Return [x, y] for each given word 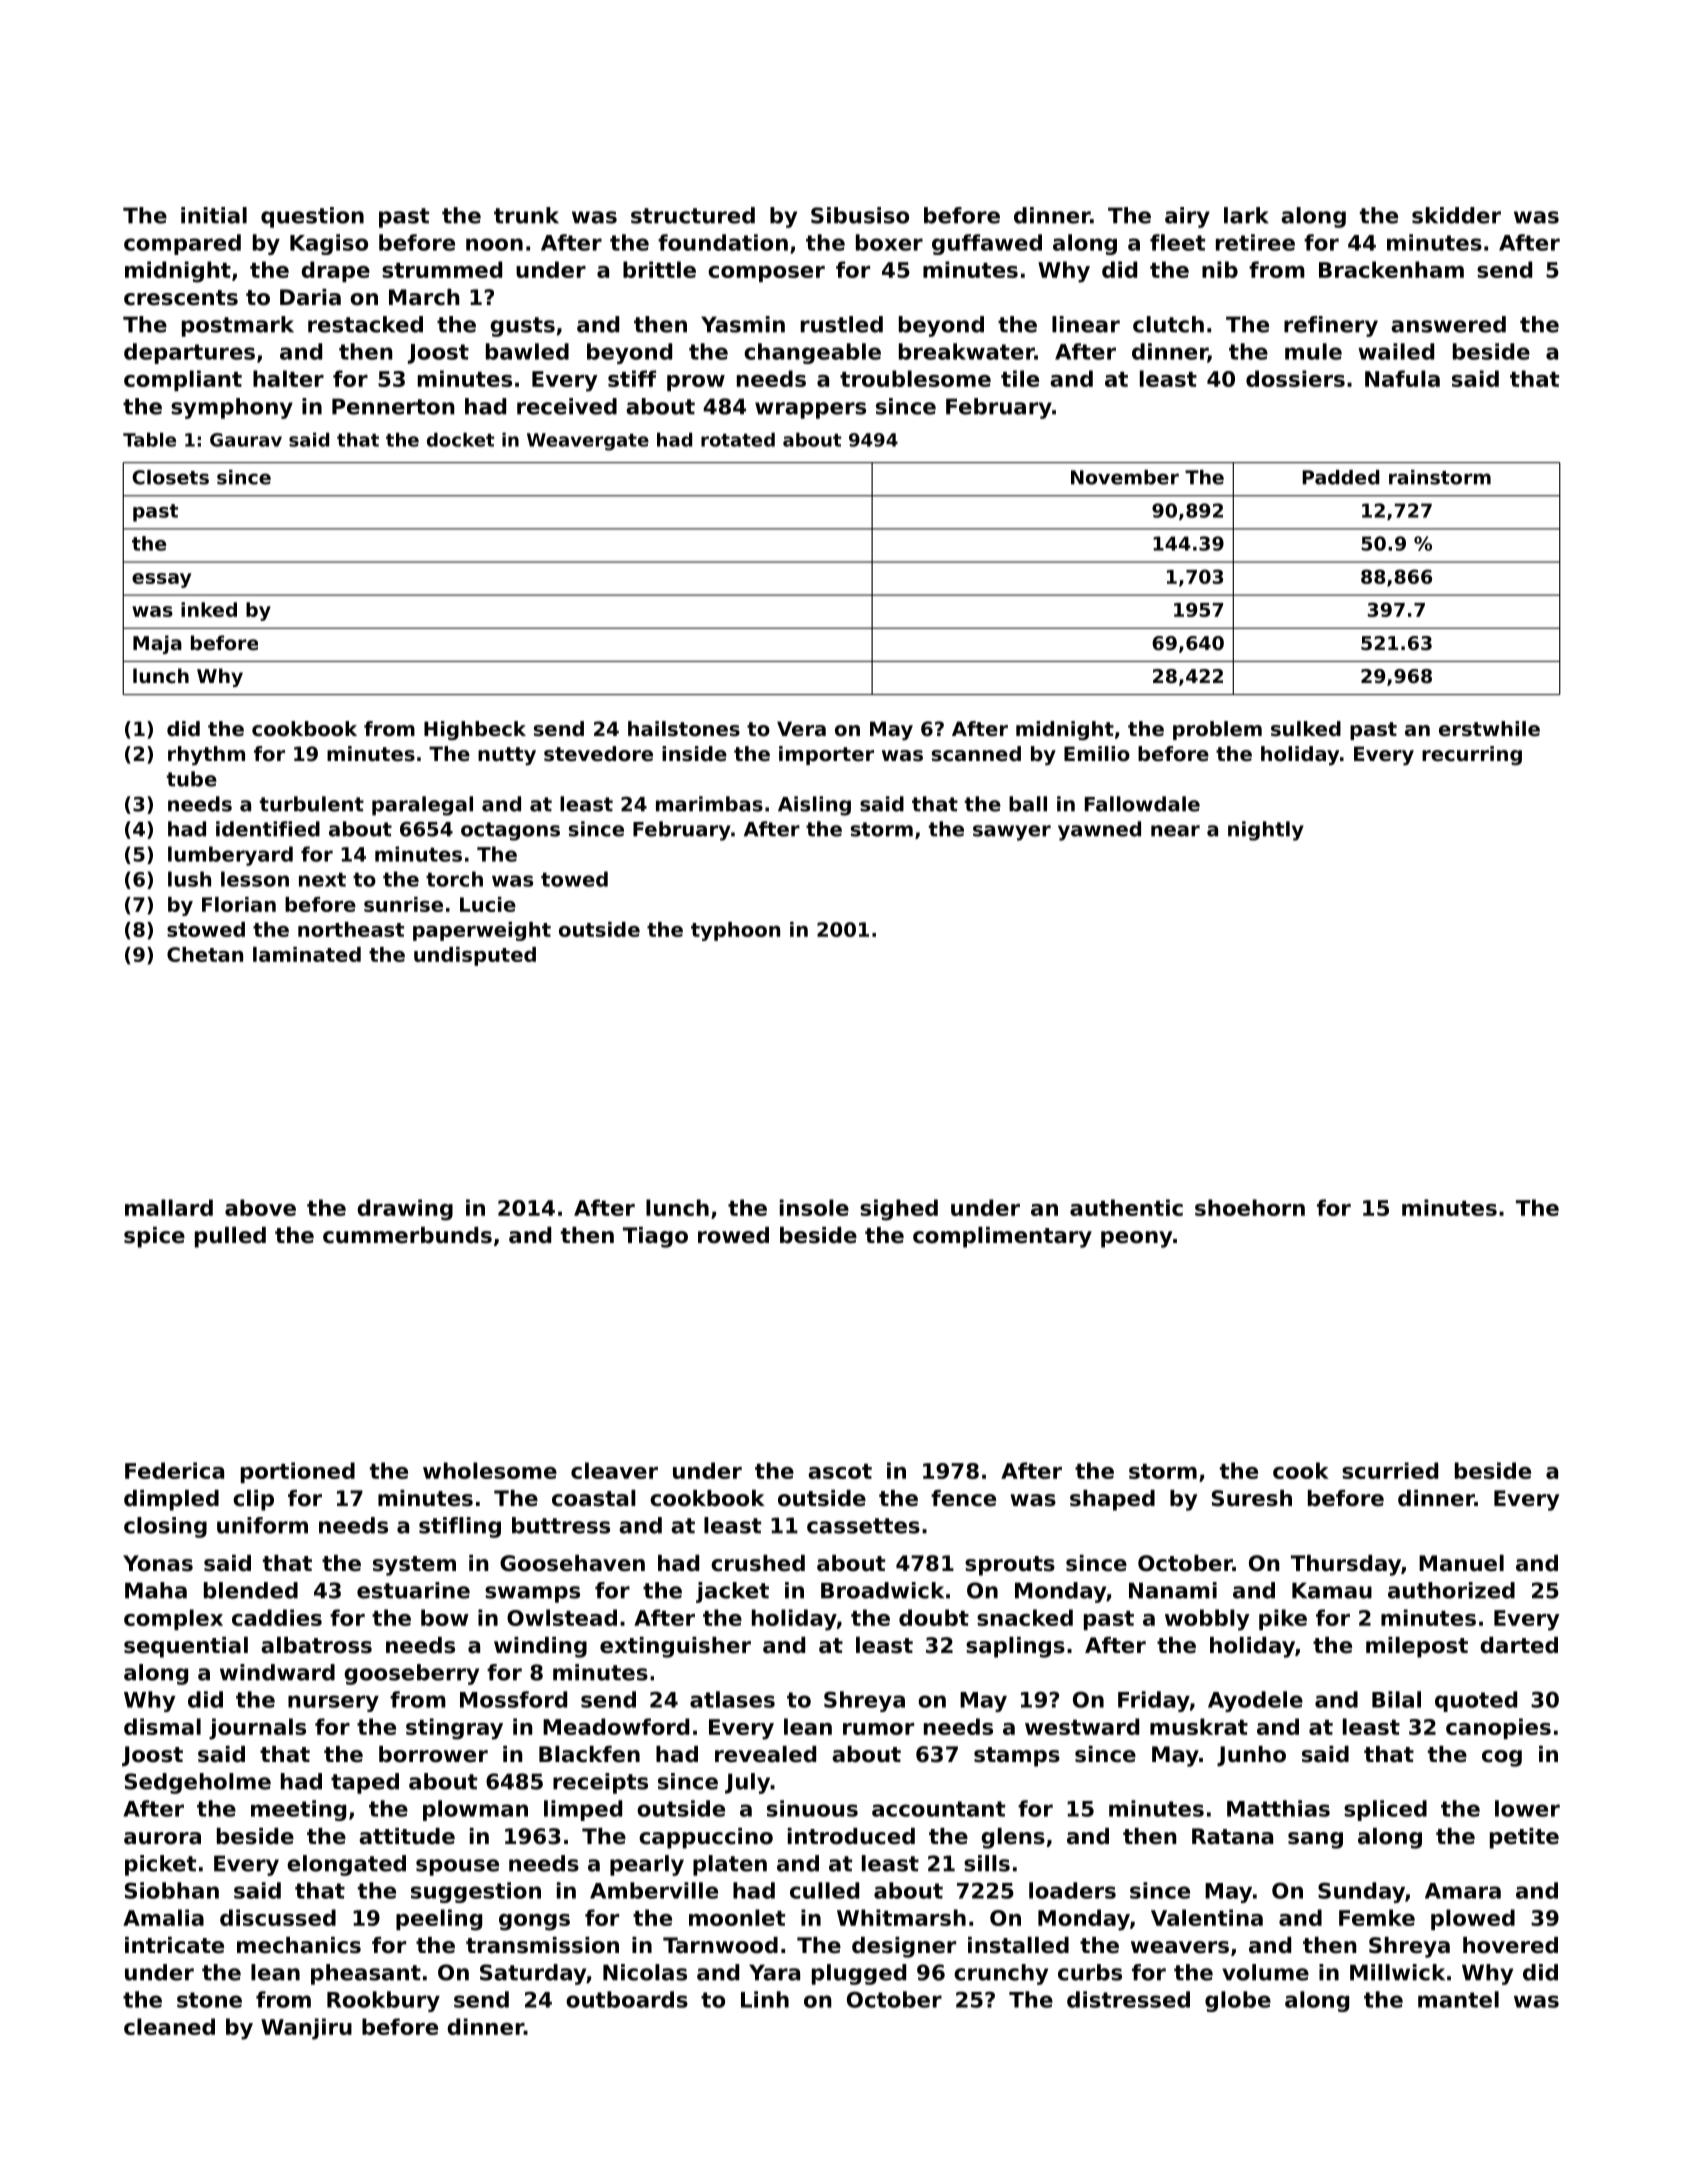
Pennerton [393, 406]
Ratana [1232, 1836]
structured [693, 215]
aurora [162, 1838]
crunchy [1001, 1974]
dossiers [1295, 378]
